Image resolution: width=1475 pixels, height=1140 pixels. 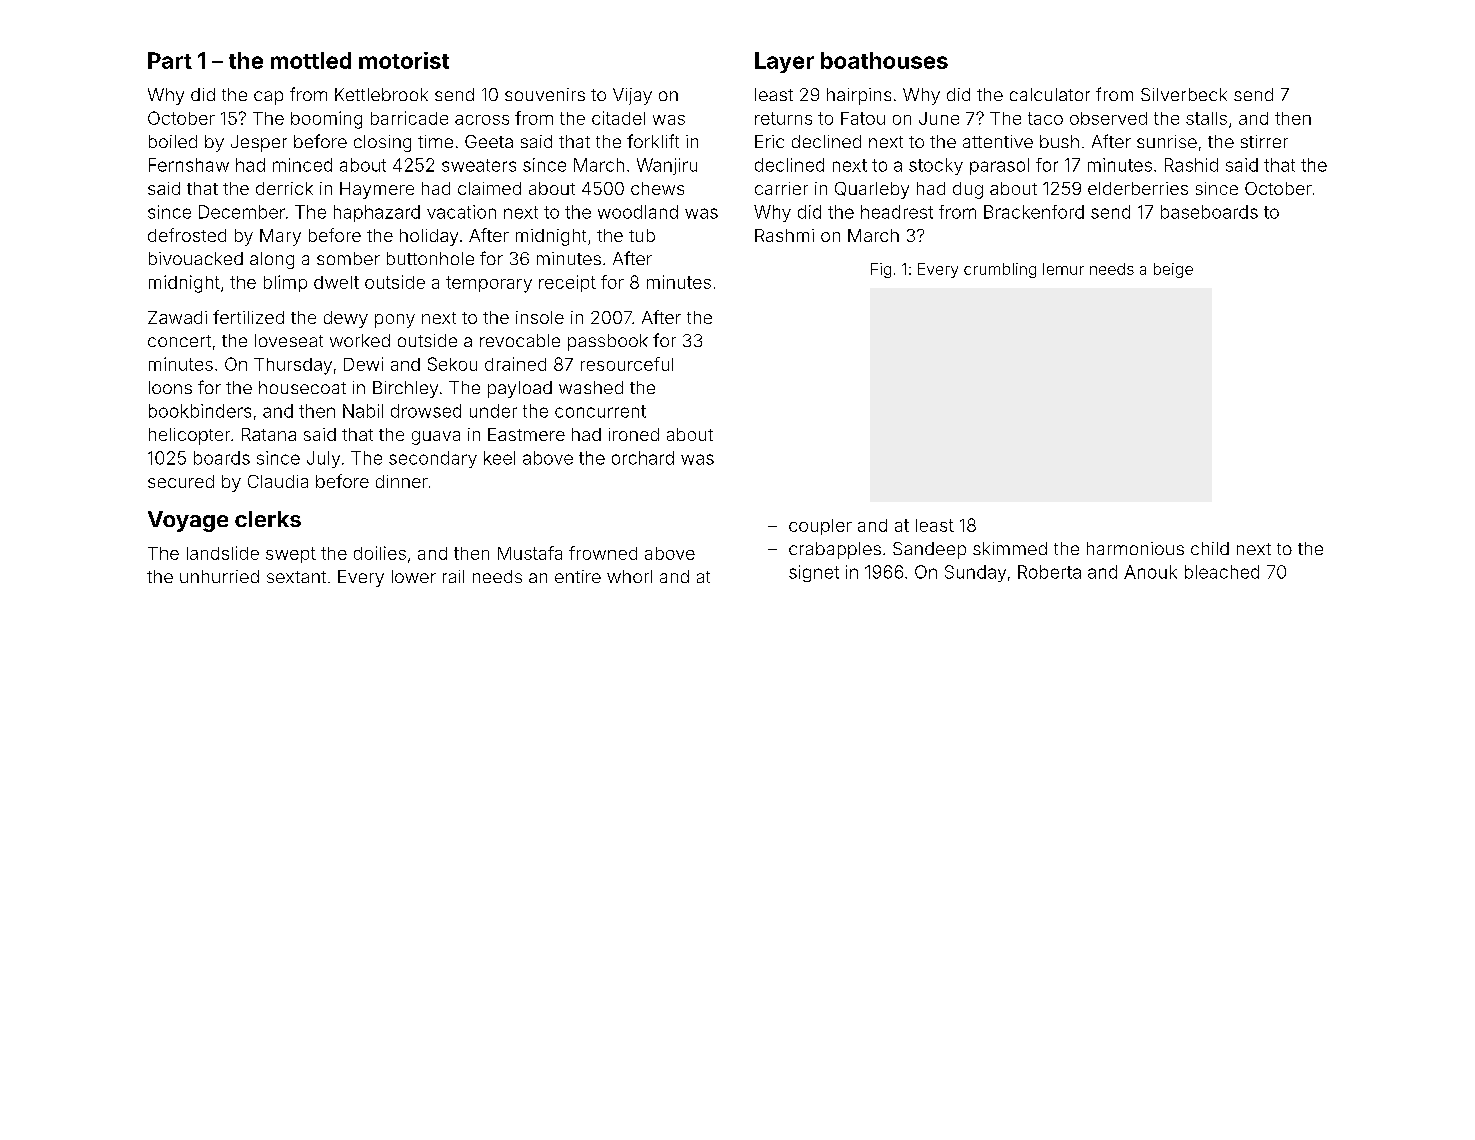 I want to click on Rashid, so click(x=1191, y=165).
